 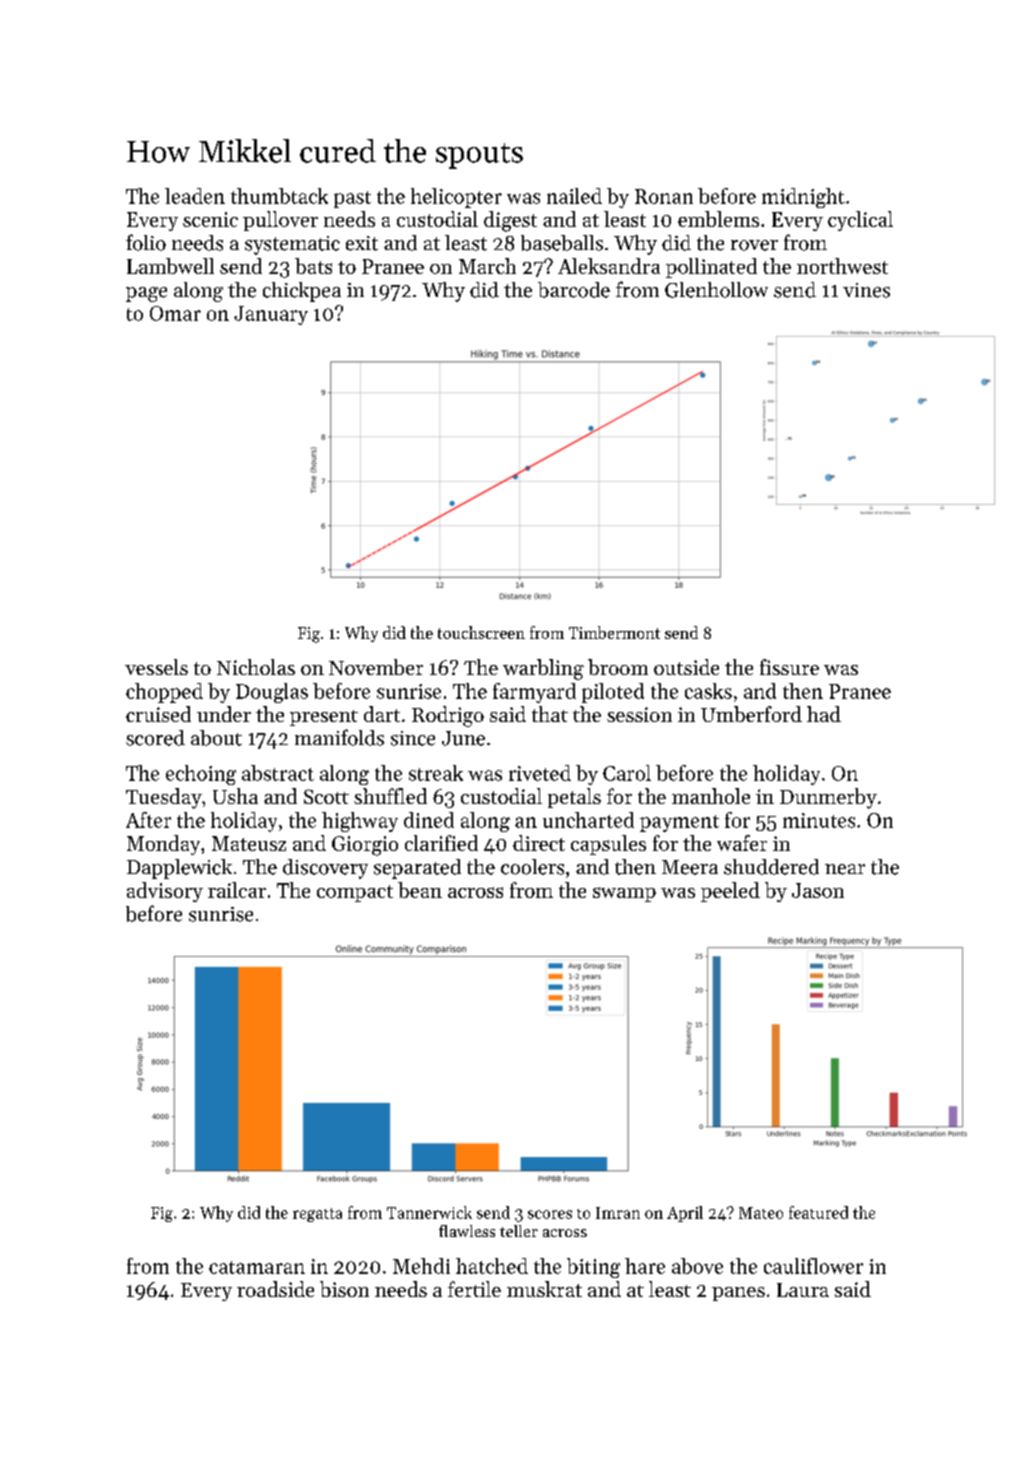 What do you see at coordinates (818, 890) in the screenshot?
I see `Jason` at bounding box center [818, 890].
